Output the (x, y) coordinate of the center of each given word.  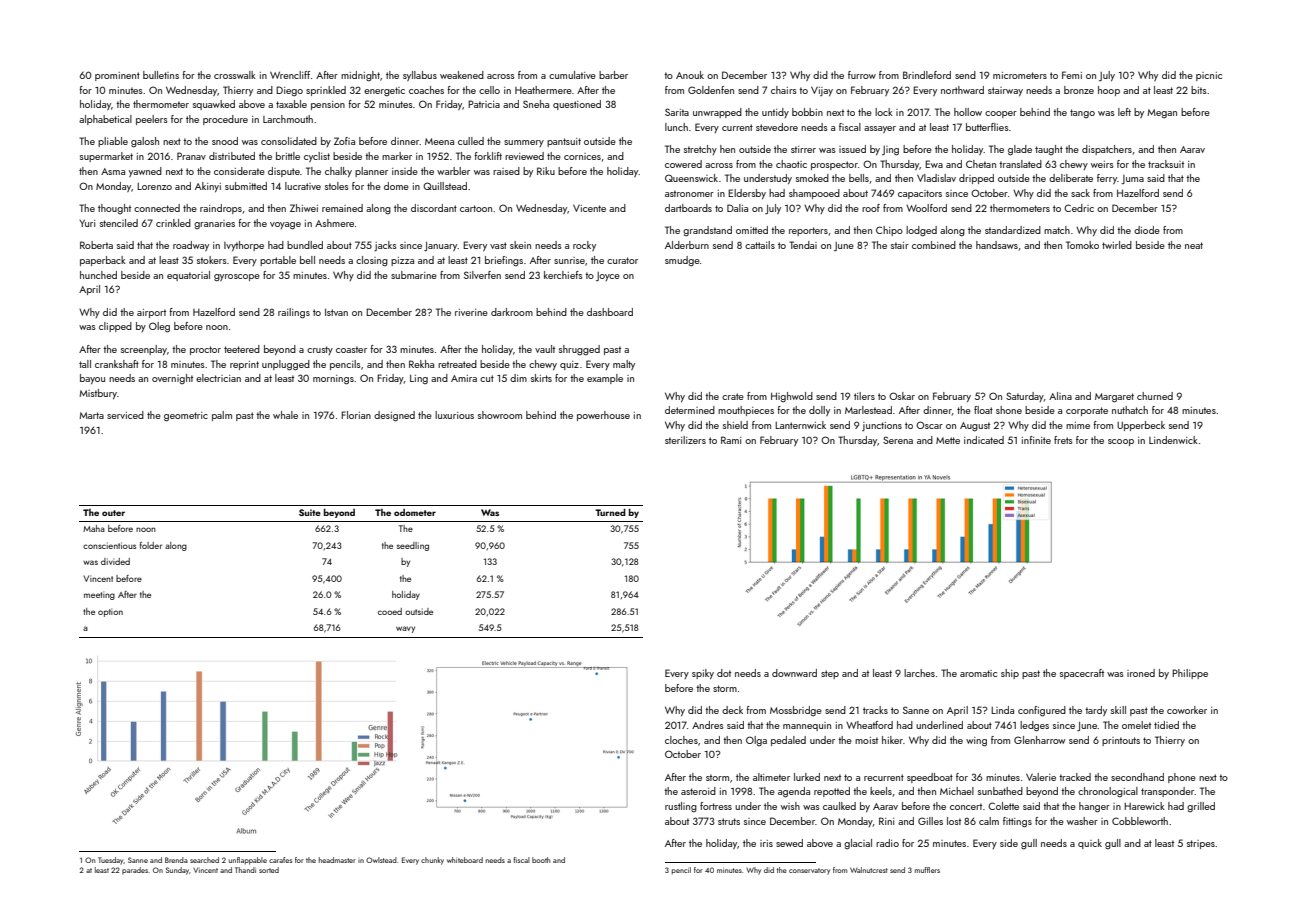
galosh (145, 142)
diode (1147, 230)
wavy (405, 629)
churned (1155, 396)
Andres (708, 725)
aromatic (978, 673)
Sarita (677, 112)
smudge (682, 261)
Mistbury (98, 394)
